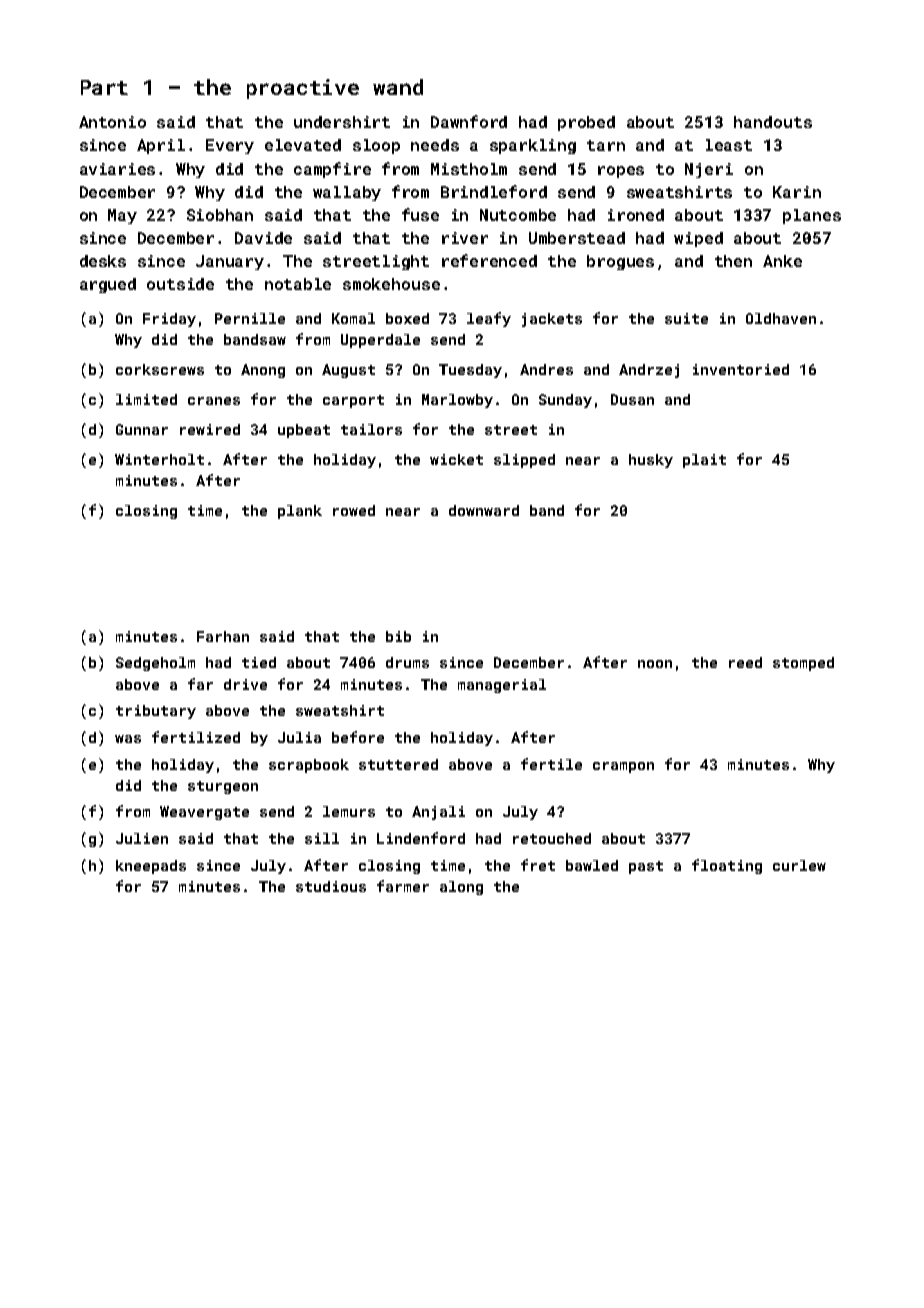  Describe the element at coordinates (651, 461) in the screenshot. I see `husky` at that location.
